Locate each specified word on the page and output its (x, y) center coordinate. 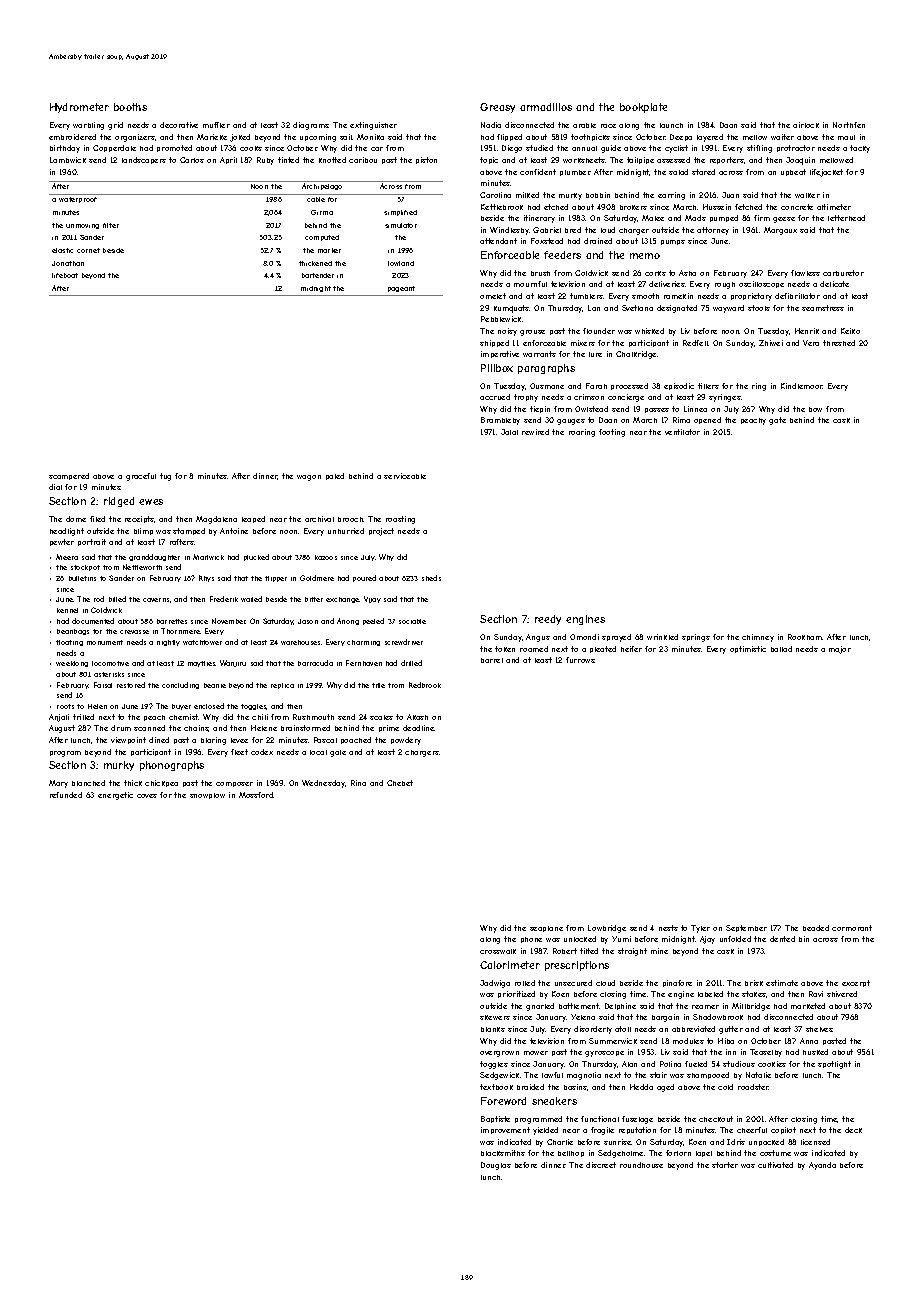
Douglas (496, 1166)
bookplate (643, 108)
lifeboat (65, 275)
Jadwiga (495, 984)
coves (147, 796)
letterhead (846, 218)
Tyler (700, 929)
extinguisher (373, 126)
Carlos (192, 160)
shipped (494, 343)
